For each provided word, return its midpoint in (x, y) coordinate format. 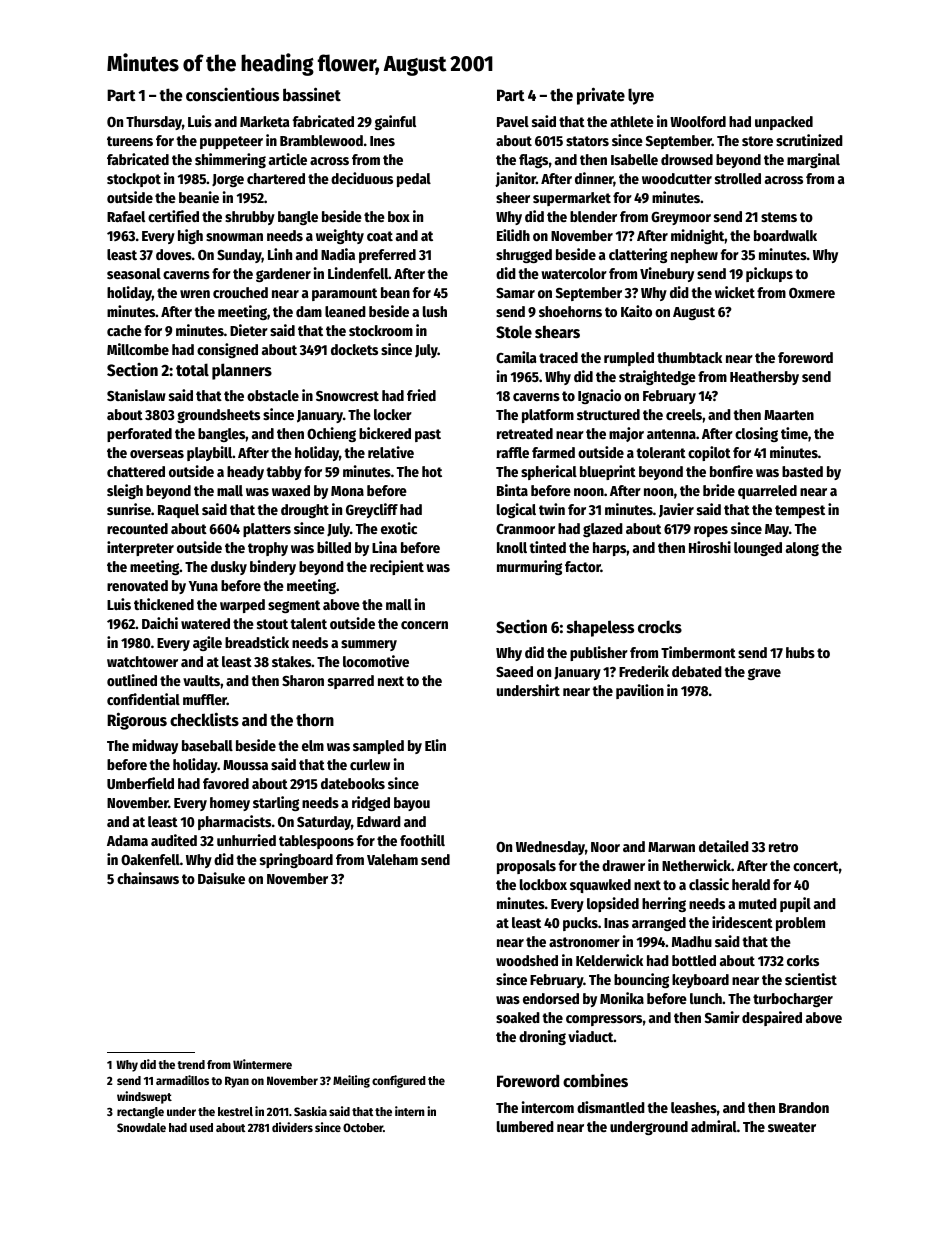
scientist (811, 979)
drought (305, 511)
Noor (605, 847)
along (802, 549)
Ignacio (599, 396)
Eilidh (513, 235)
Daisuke (221, 878)
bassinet (312, 94)
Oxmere (812, 293)
